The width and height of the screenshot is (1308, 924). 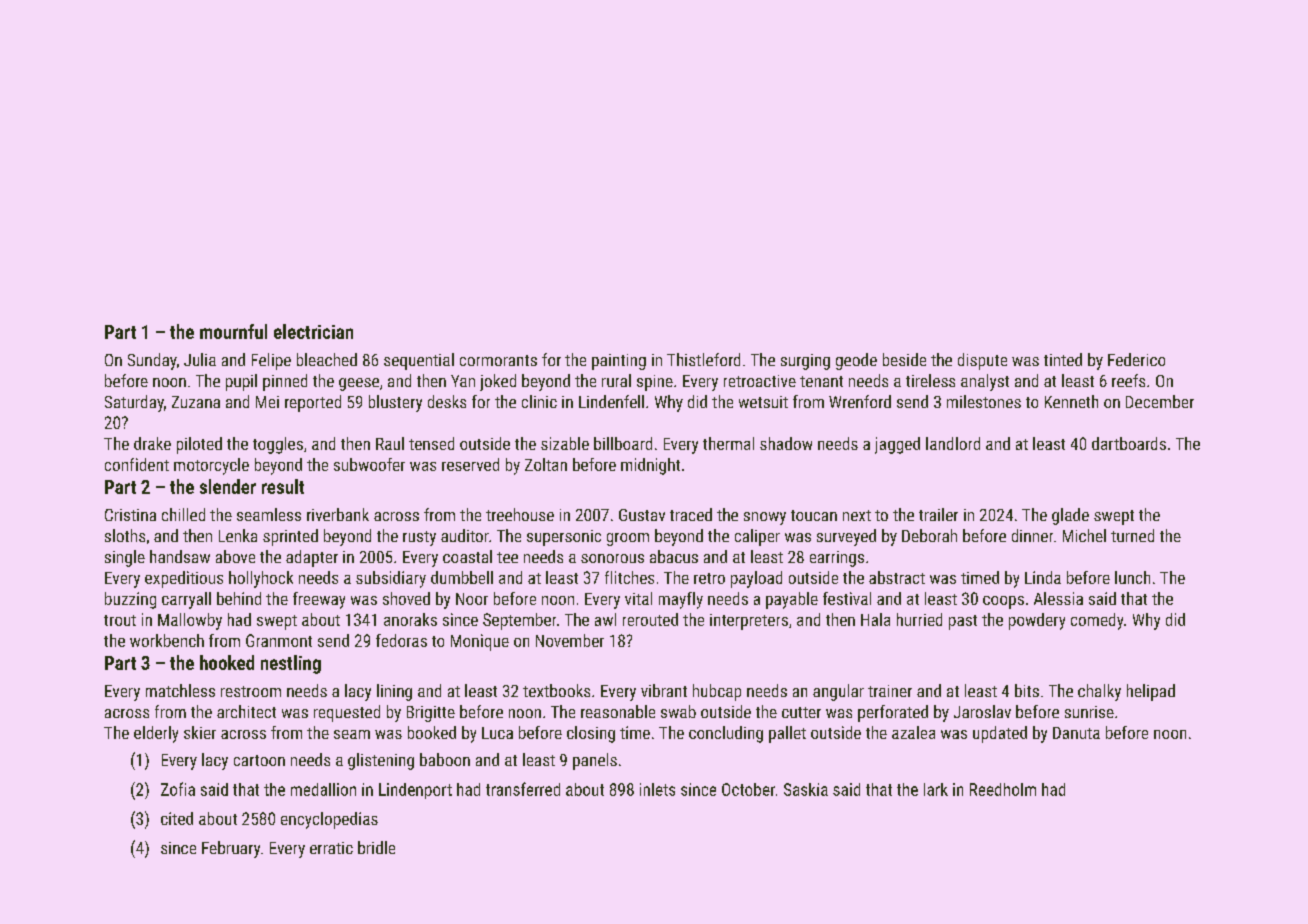 What do you see at coordinates (619, 362) in the screenshot?
I see `painting` at bounding box center [619, 362].
